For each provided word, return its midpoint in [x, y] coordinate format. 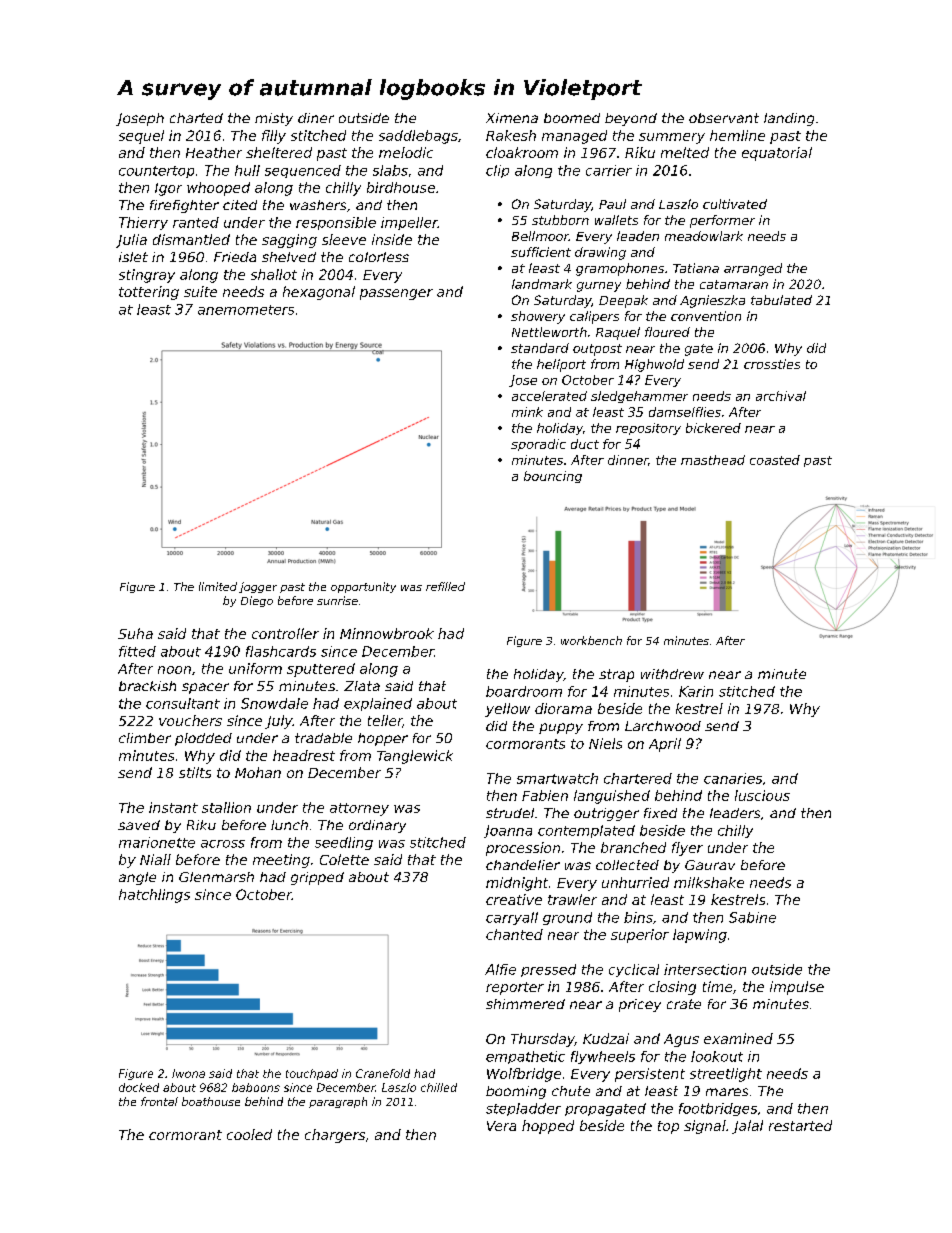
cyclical [634, 970]
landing [789, 119]
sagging [289, 241]
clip [497, 171]
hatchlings [154, 896]
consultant [183, 703]
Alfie [500, 969]
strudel [510, 813]
